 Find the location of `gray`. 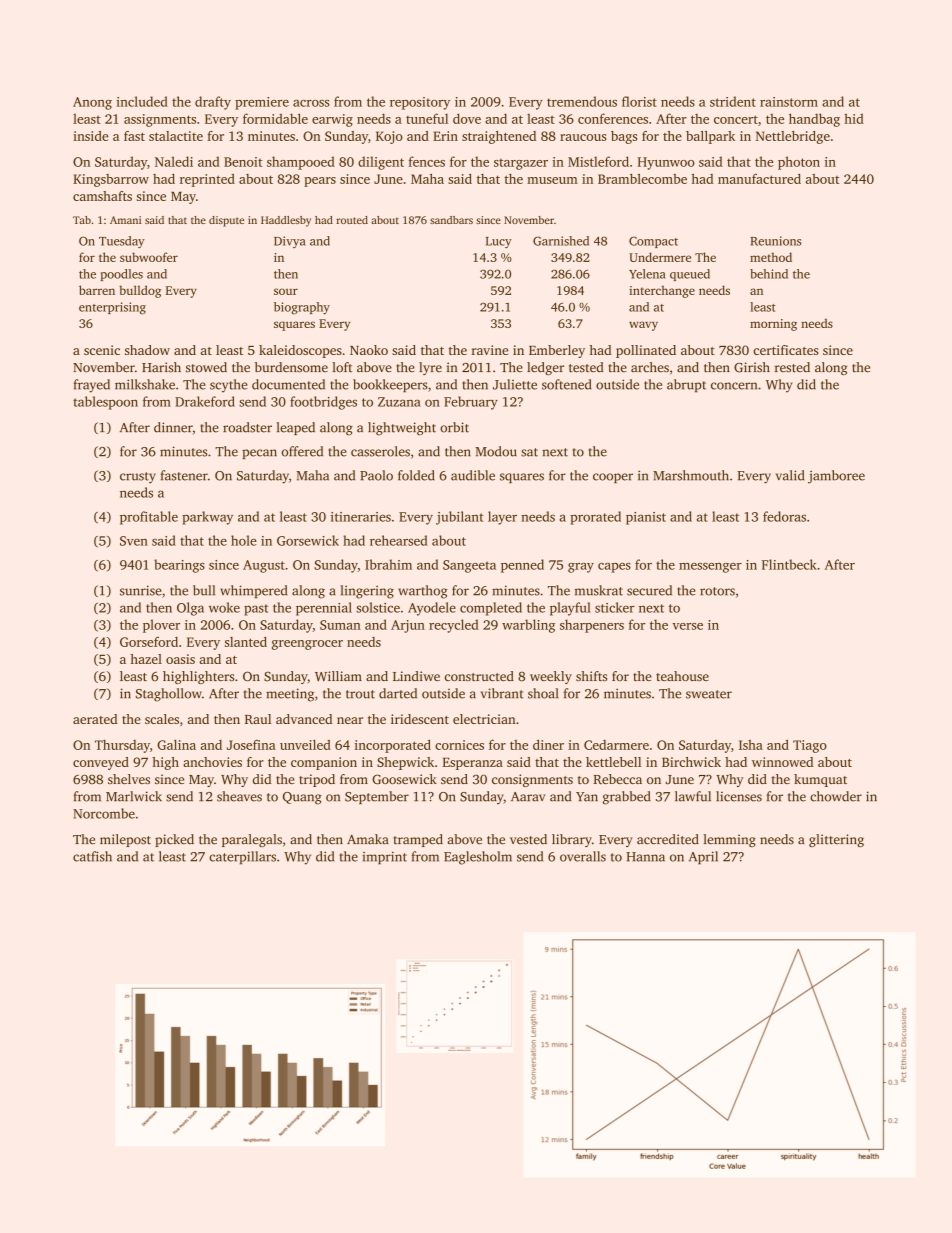

gray is located at coordinates (581, 568).
